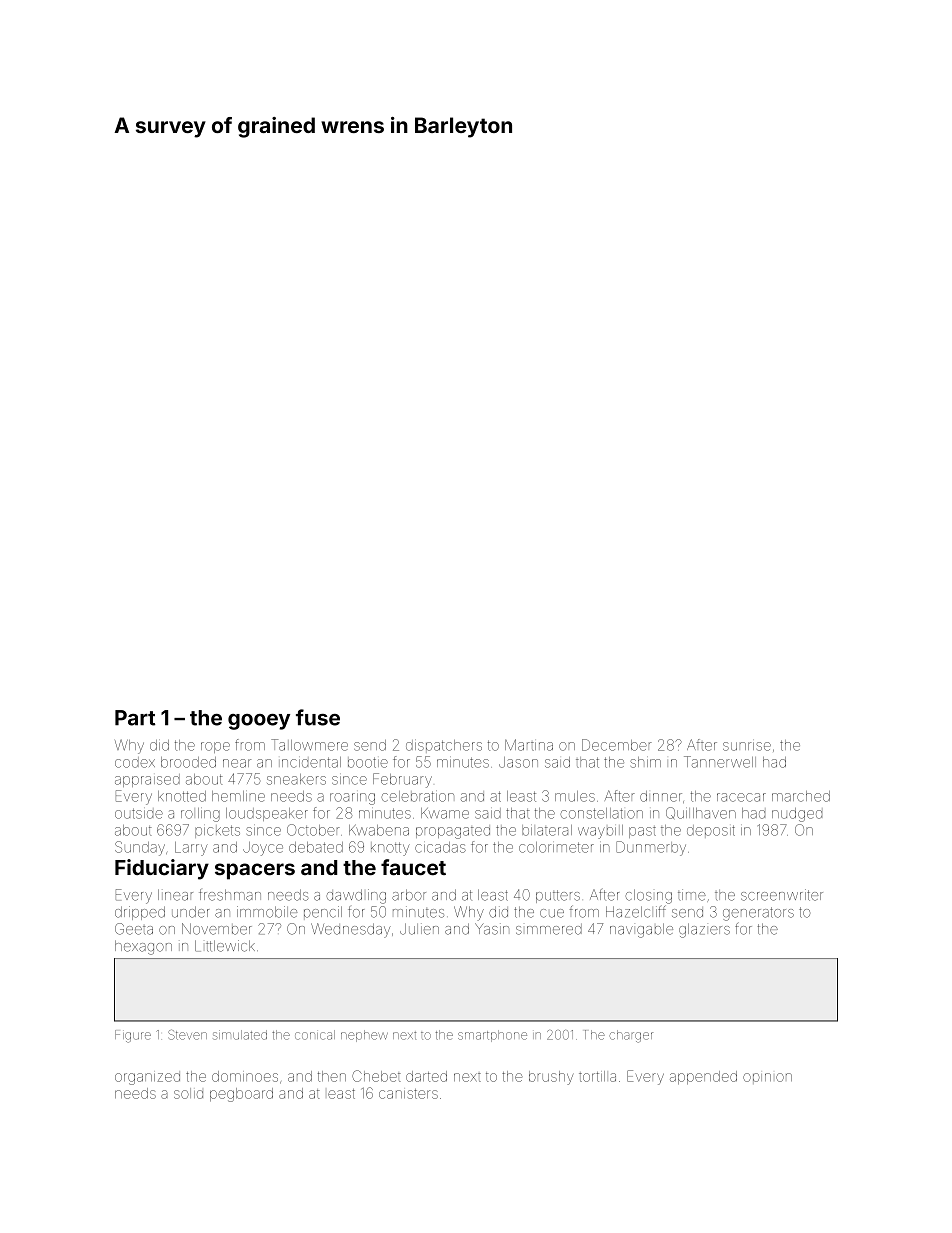 The image size is (952, 1233). Describe the element at coordinates (601, 813) in the screenshot. I see `constellation` at that location.
